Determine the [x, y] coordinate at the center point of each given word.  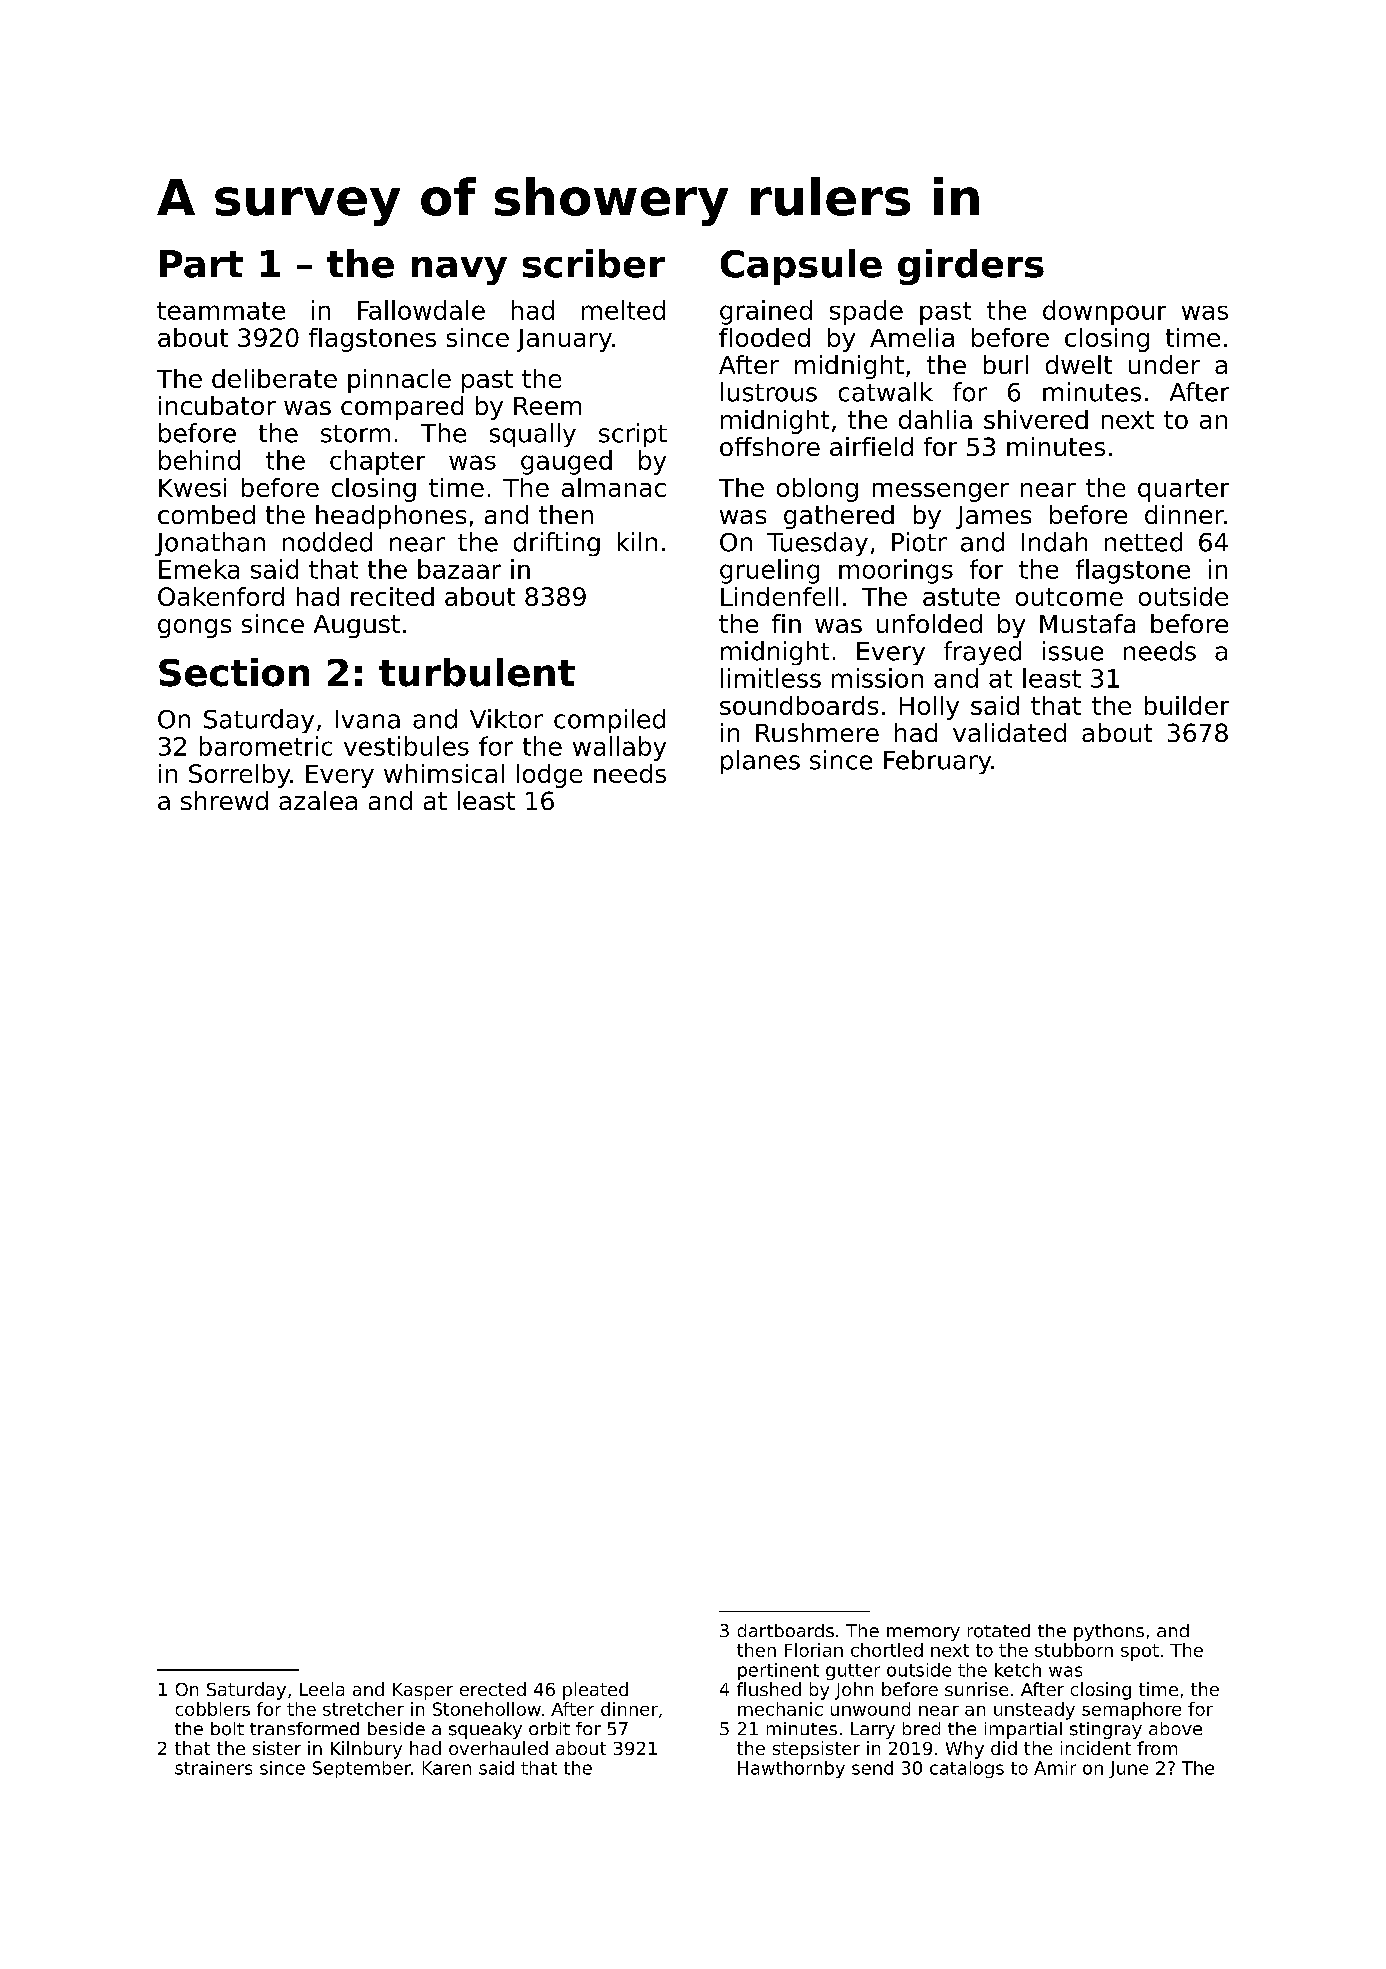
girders [971, 267]
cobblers [213, 1709]
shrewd [224, 800]
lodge [549, 776]
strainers [213, 1768]
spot [1140, 1652]
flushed [769, 1689]
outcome [1069, 597]
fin [786, 623]
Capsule [801, 267]
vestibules [406, 746]
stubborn [1074, 1650]
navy [459, 271]
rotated [999, 1631]
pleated [595, 1691]
